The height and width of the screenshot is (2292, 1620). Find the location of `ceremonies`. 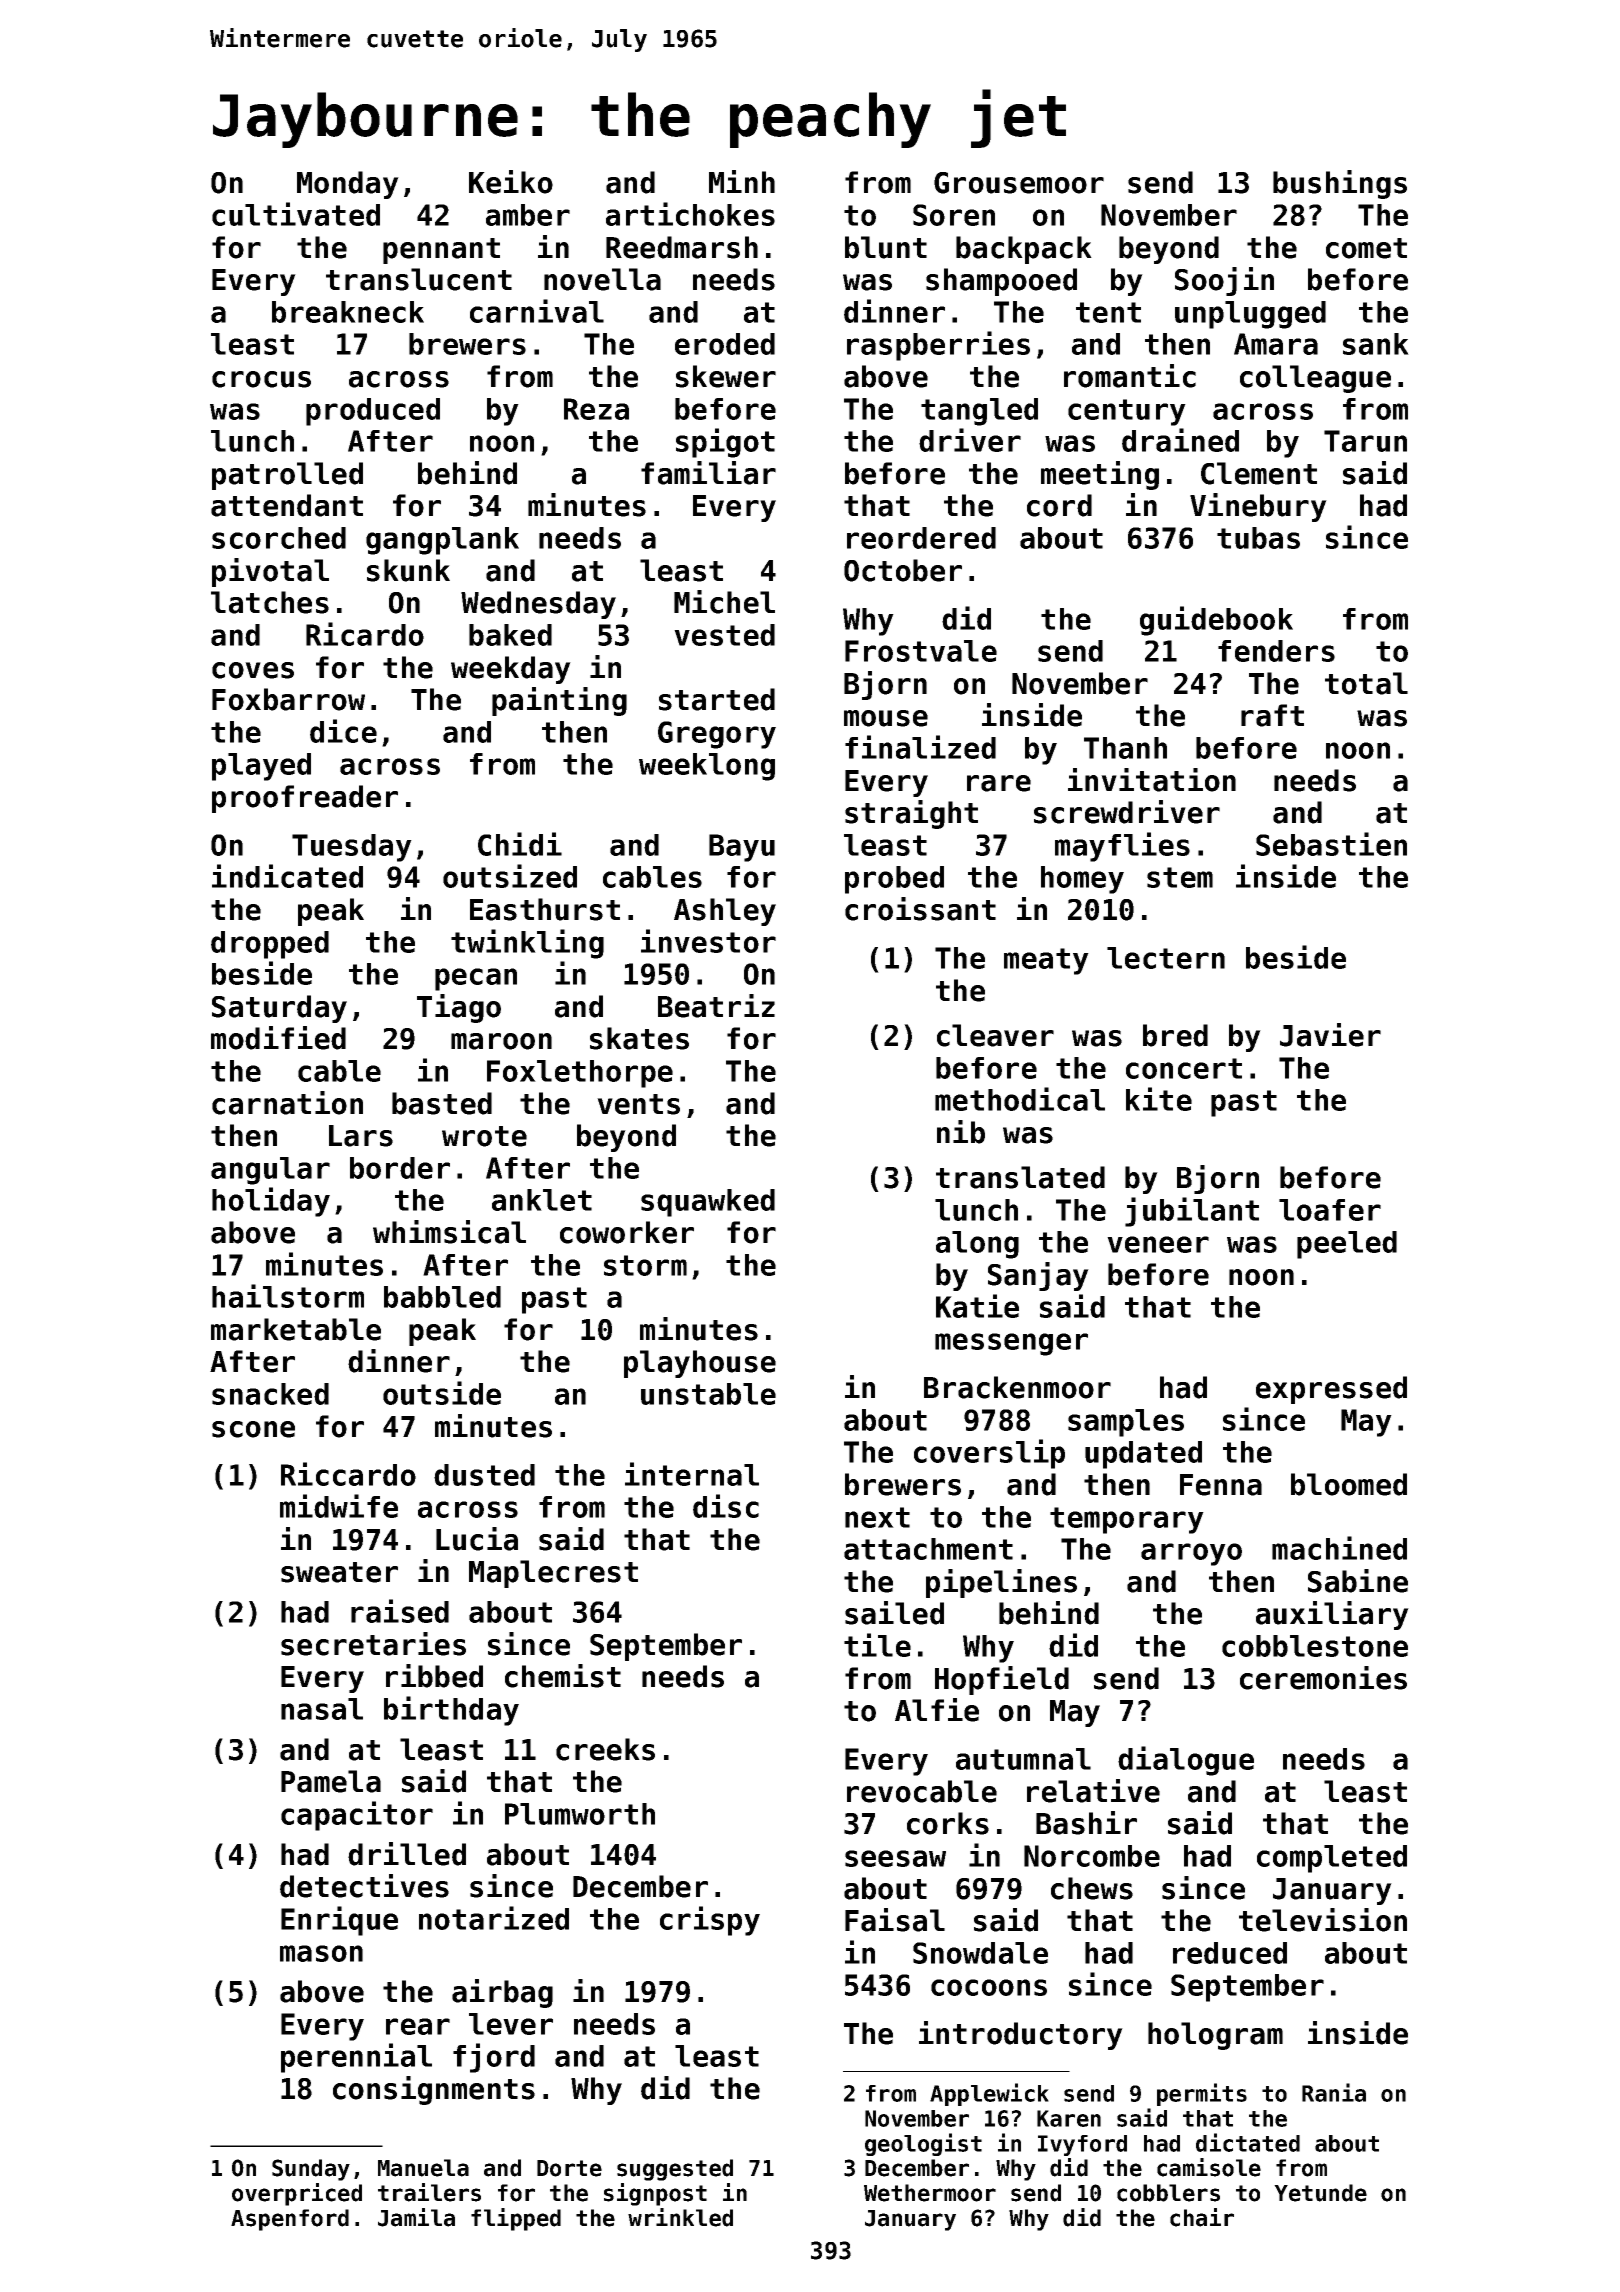

ceremonies is located at coordinates (1323, 1678).
